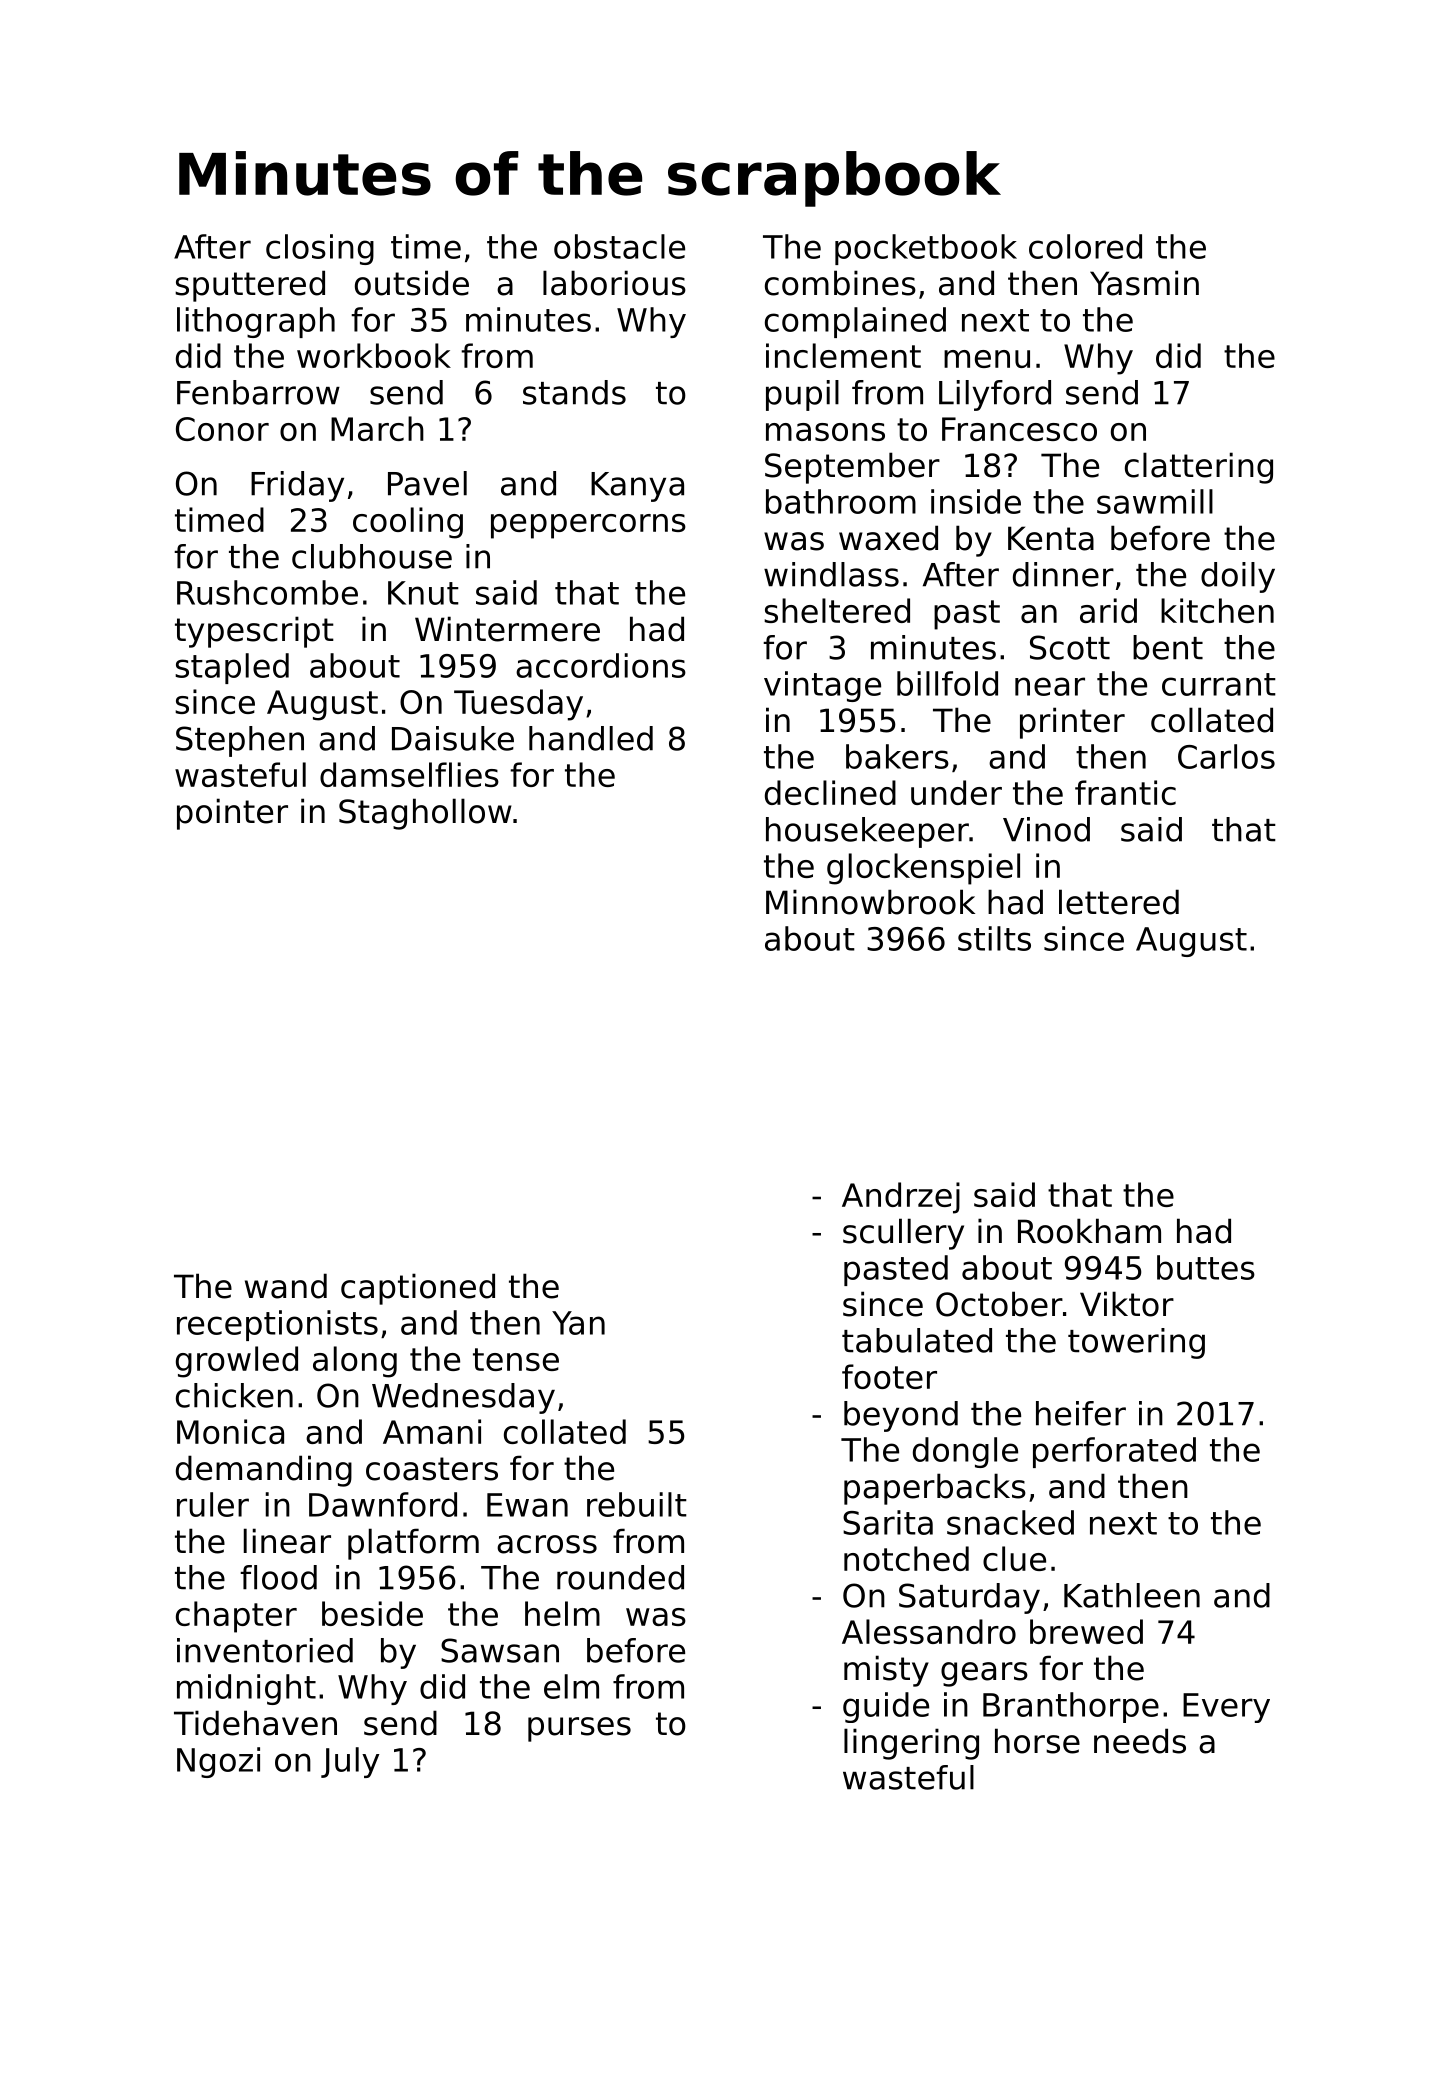  Describe the element at coordinates (911, 1744) in the screenshot. I see `lingering` at that location.
